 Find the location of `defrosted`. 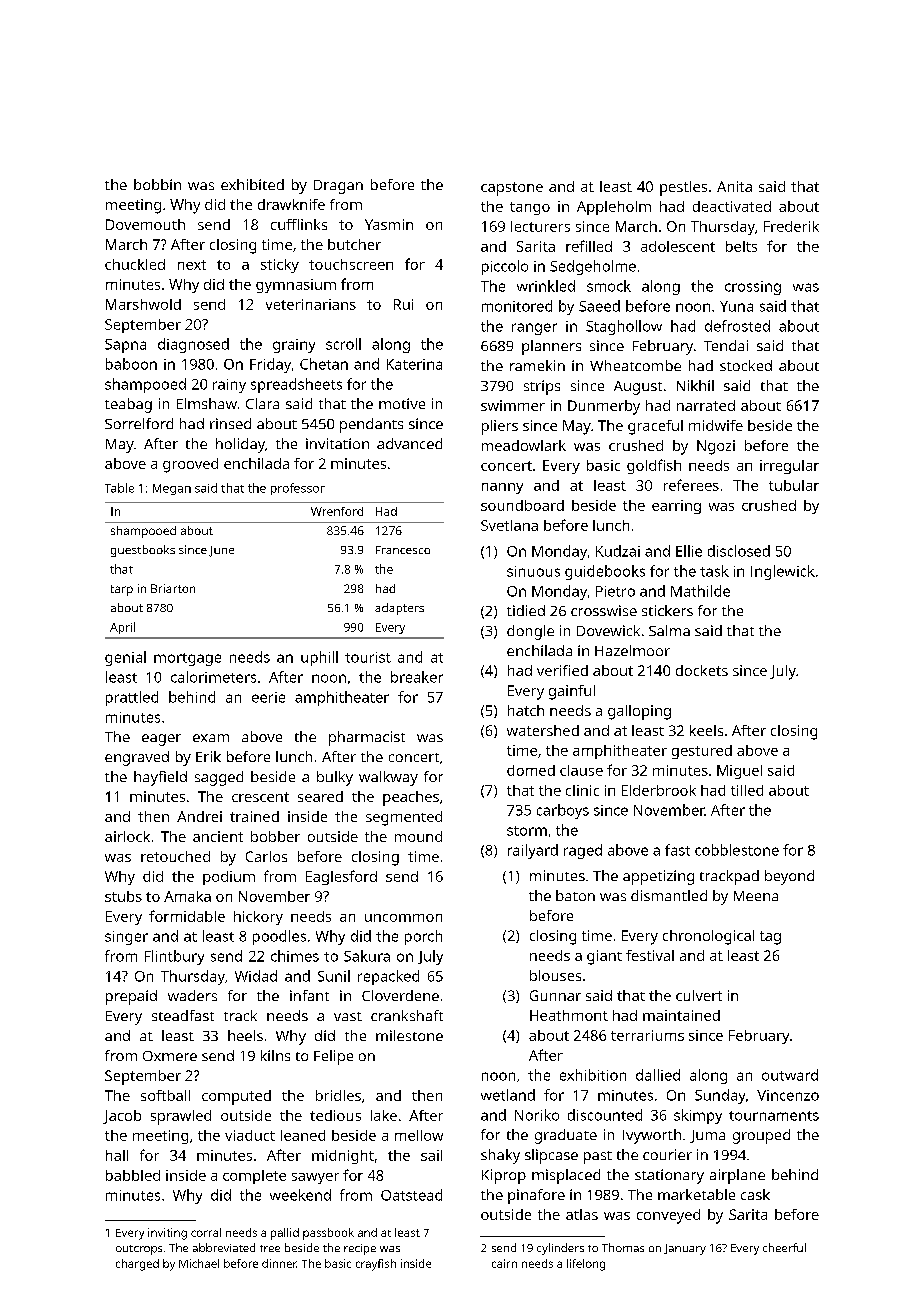

defrosted is located at coordinates (737, 326).
